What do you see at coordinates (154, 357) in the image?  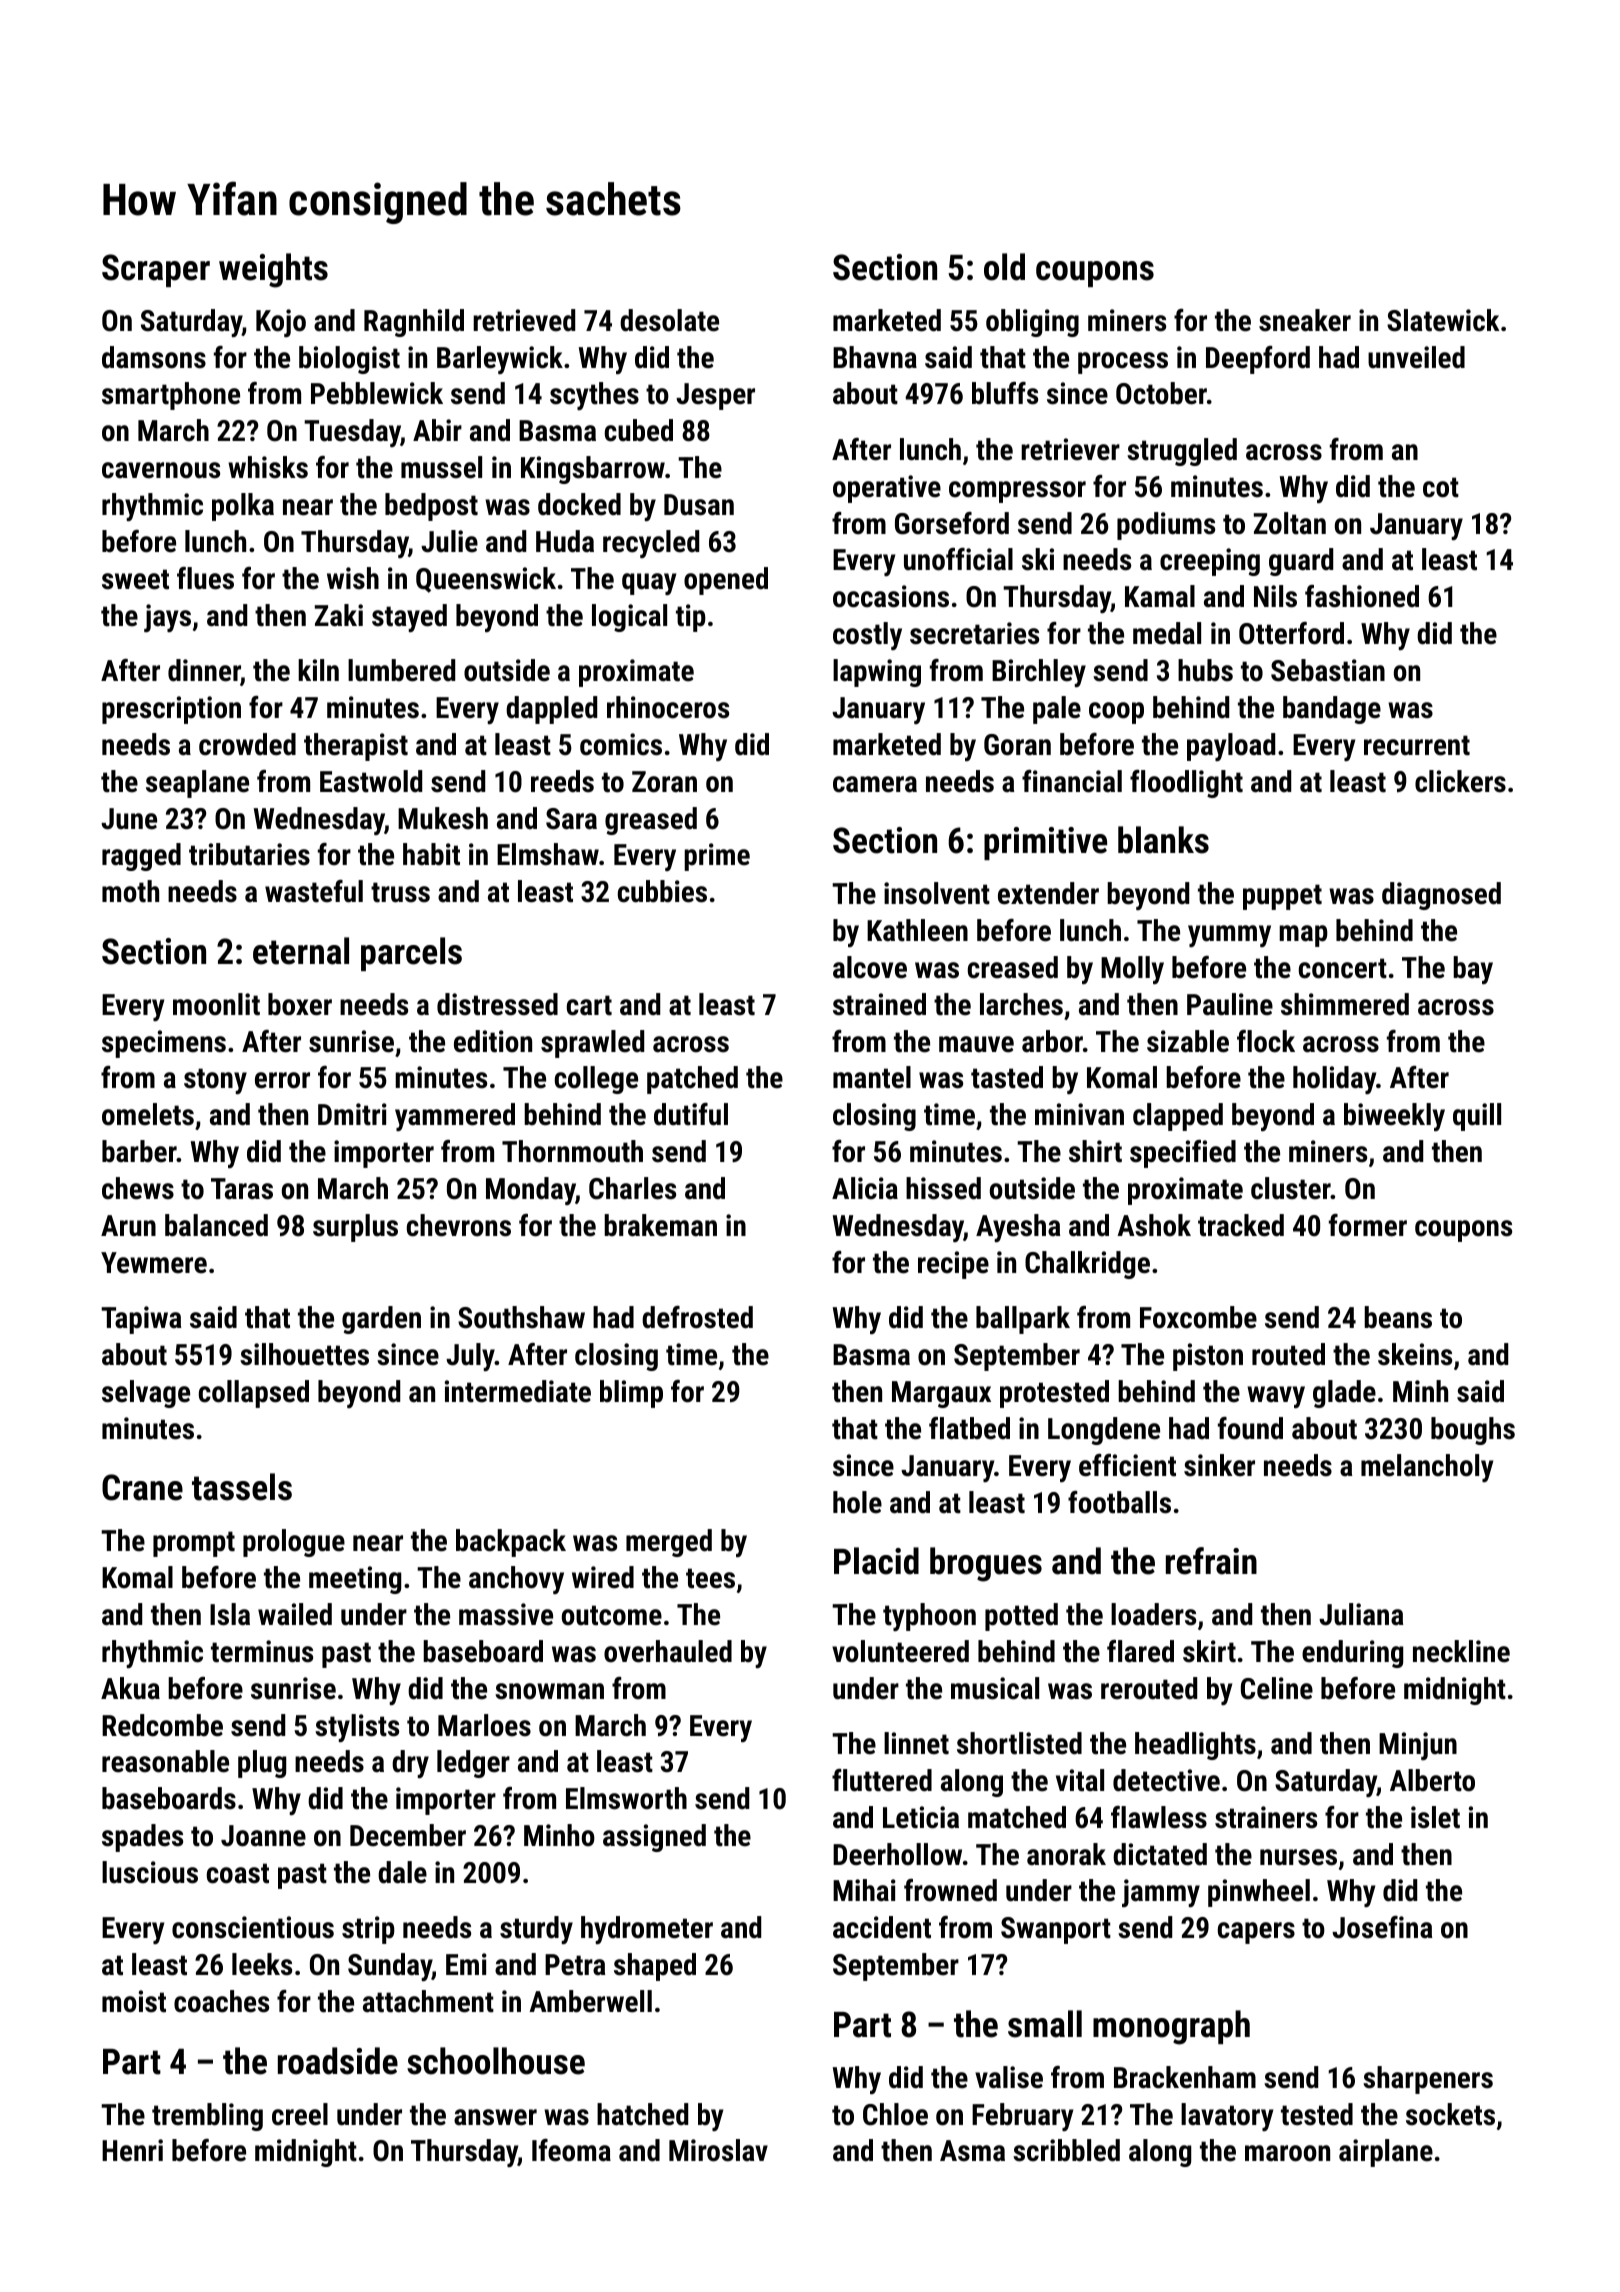 I see `damsons` at bounding box center [154, 357].
